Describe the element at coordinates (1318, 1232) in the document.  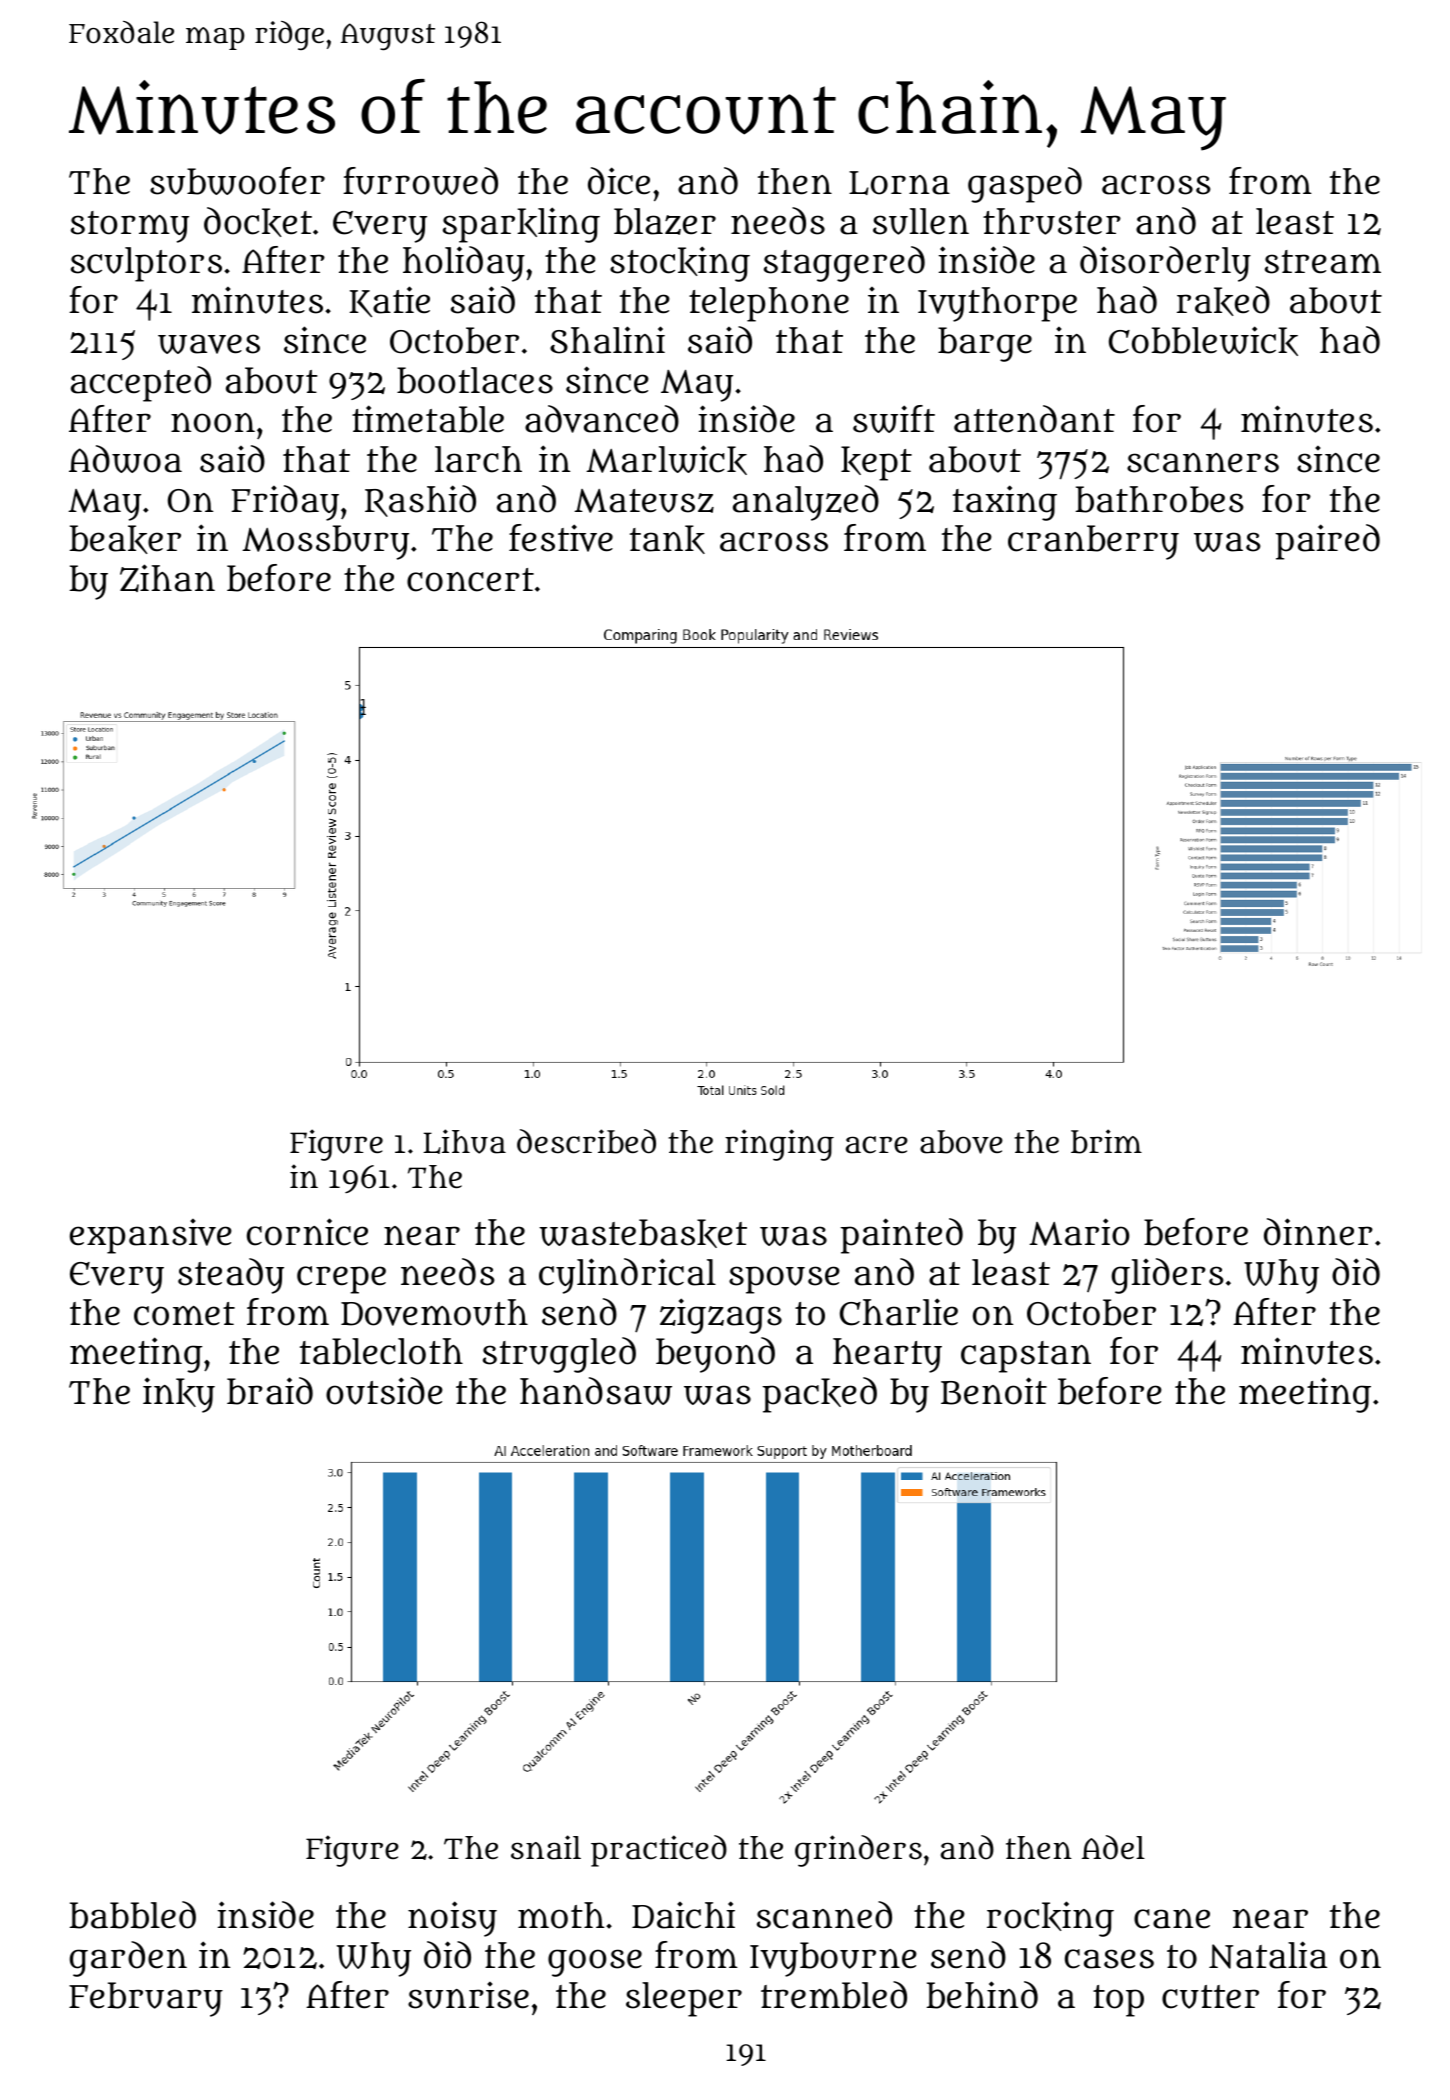
I see `dinner` at that location.
